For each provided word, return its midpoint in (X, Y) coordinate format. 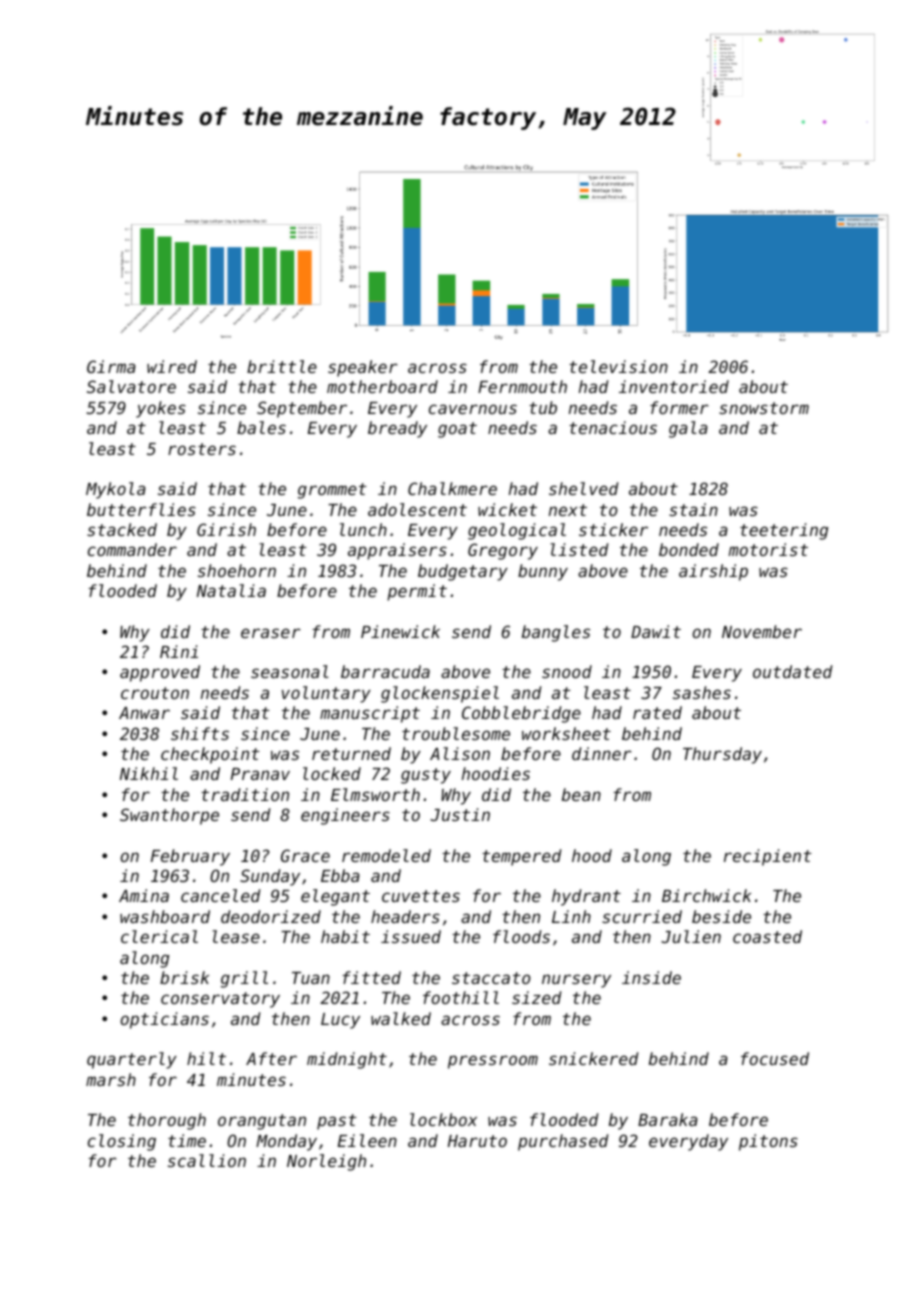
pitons (768, 1142)
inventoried (674, 386)
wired (172, 366)
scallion (207, 1160)
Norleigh (326, 1162)
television (618, 366)
